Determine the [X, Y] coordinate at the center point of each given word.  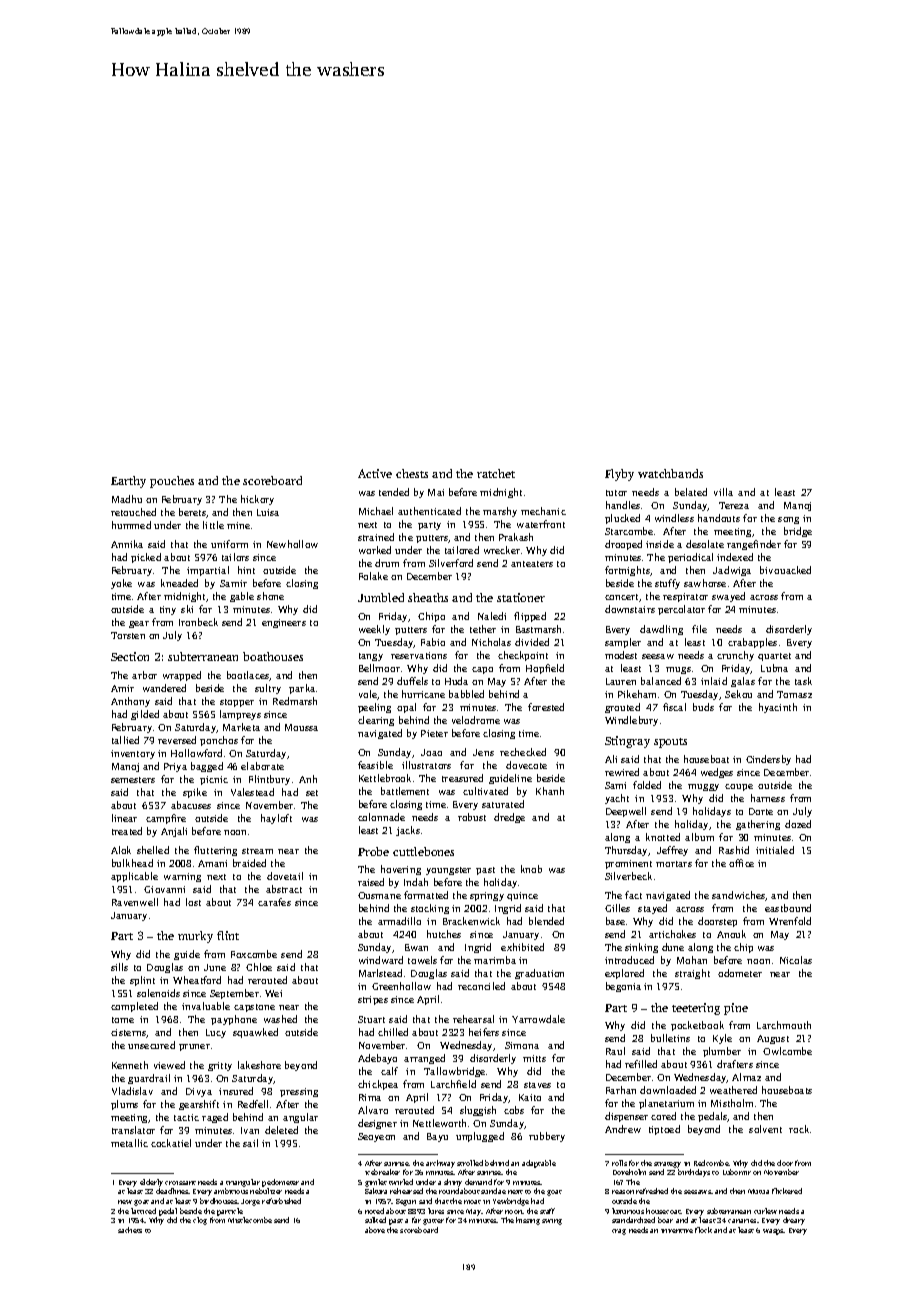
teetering [696, 1009]
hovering [401, 870]
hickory [257, 500]
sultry [268, 689]
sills [119, 967]
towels [422, 960]
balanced [661, 681]
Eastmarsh [538, 629]
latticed [143, 1211]
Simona [522, 1045]
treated [127, 831]
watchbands [670, 473]
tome [123, 1020]
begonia [623, 987]
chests [412, 473]
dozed [798, 824]
